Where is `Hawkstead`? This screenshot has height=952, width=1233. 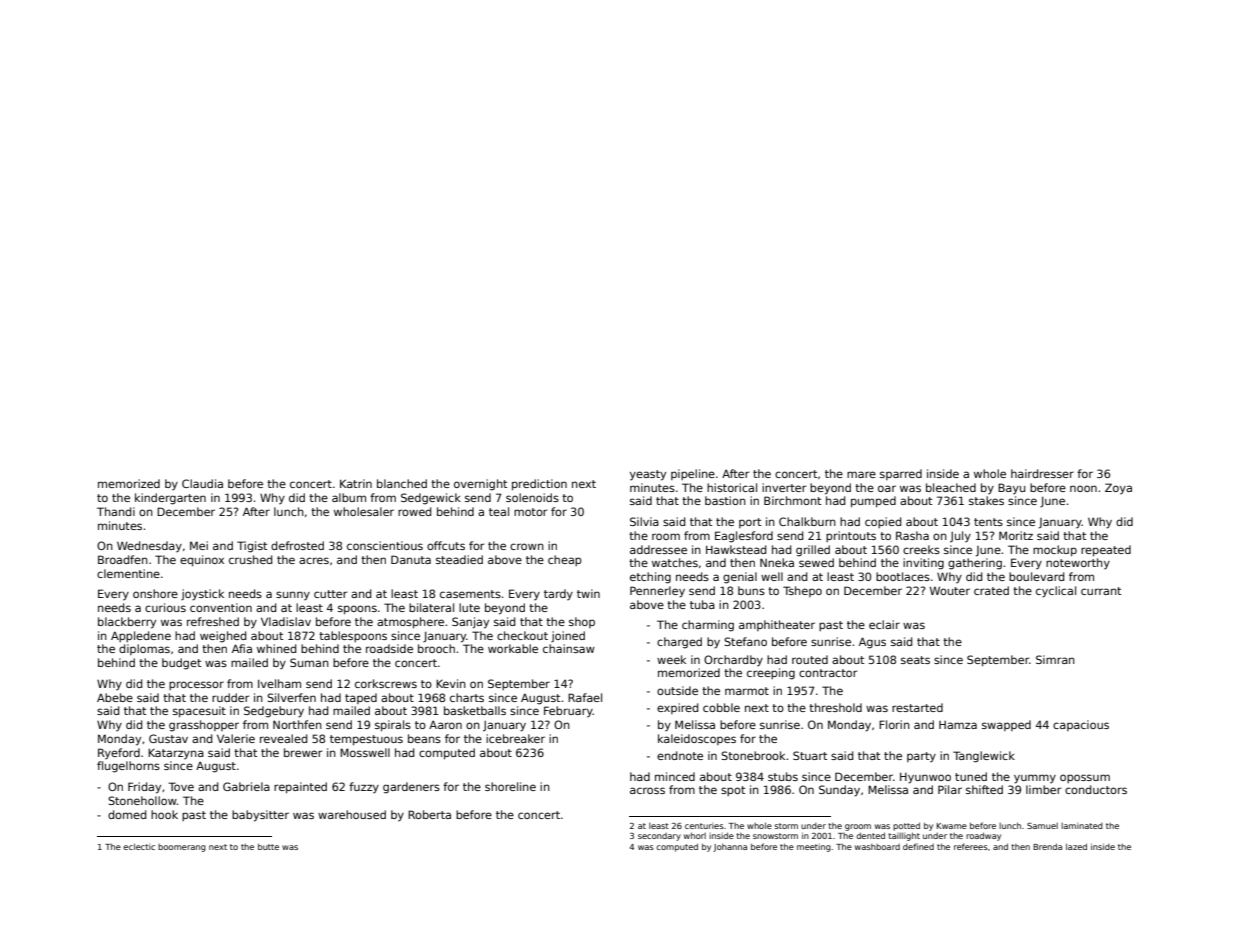
Hawkstead is located at coordinates (736, 549).
